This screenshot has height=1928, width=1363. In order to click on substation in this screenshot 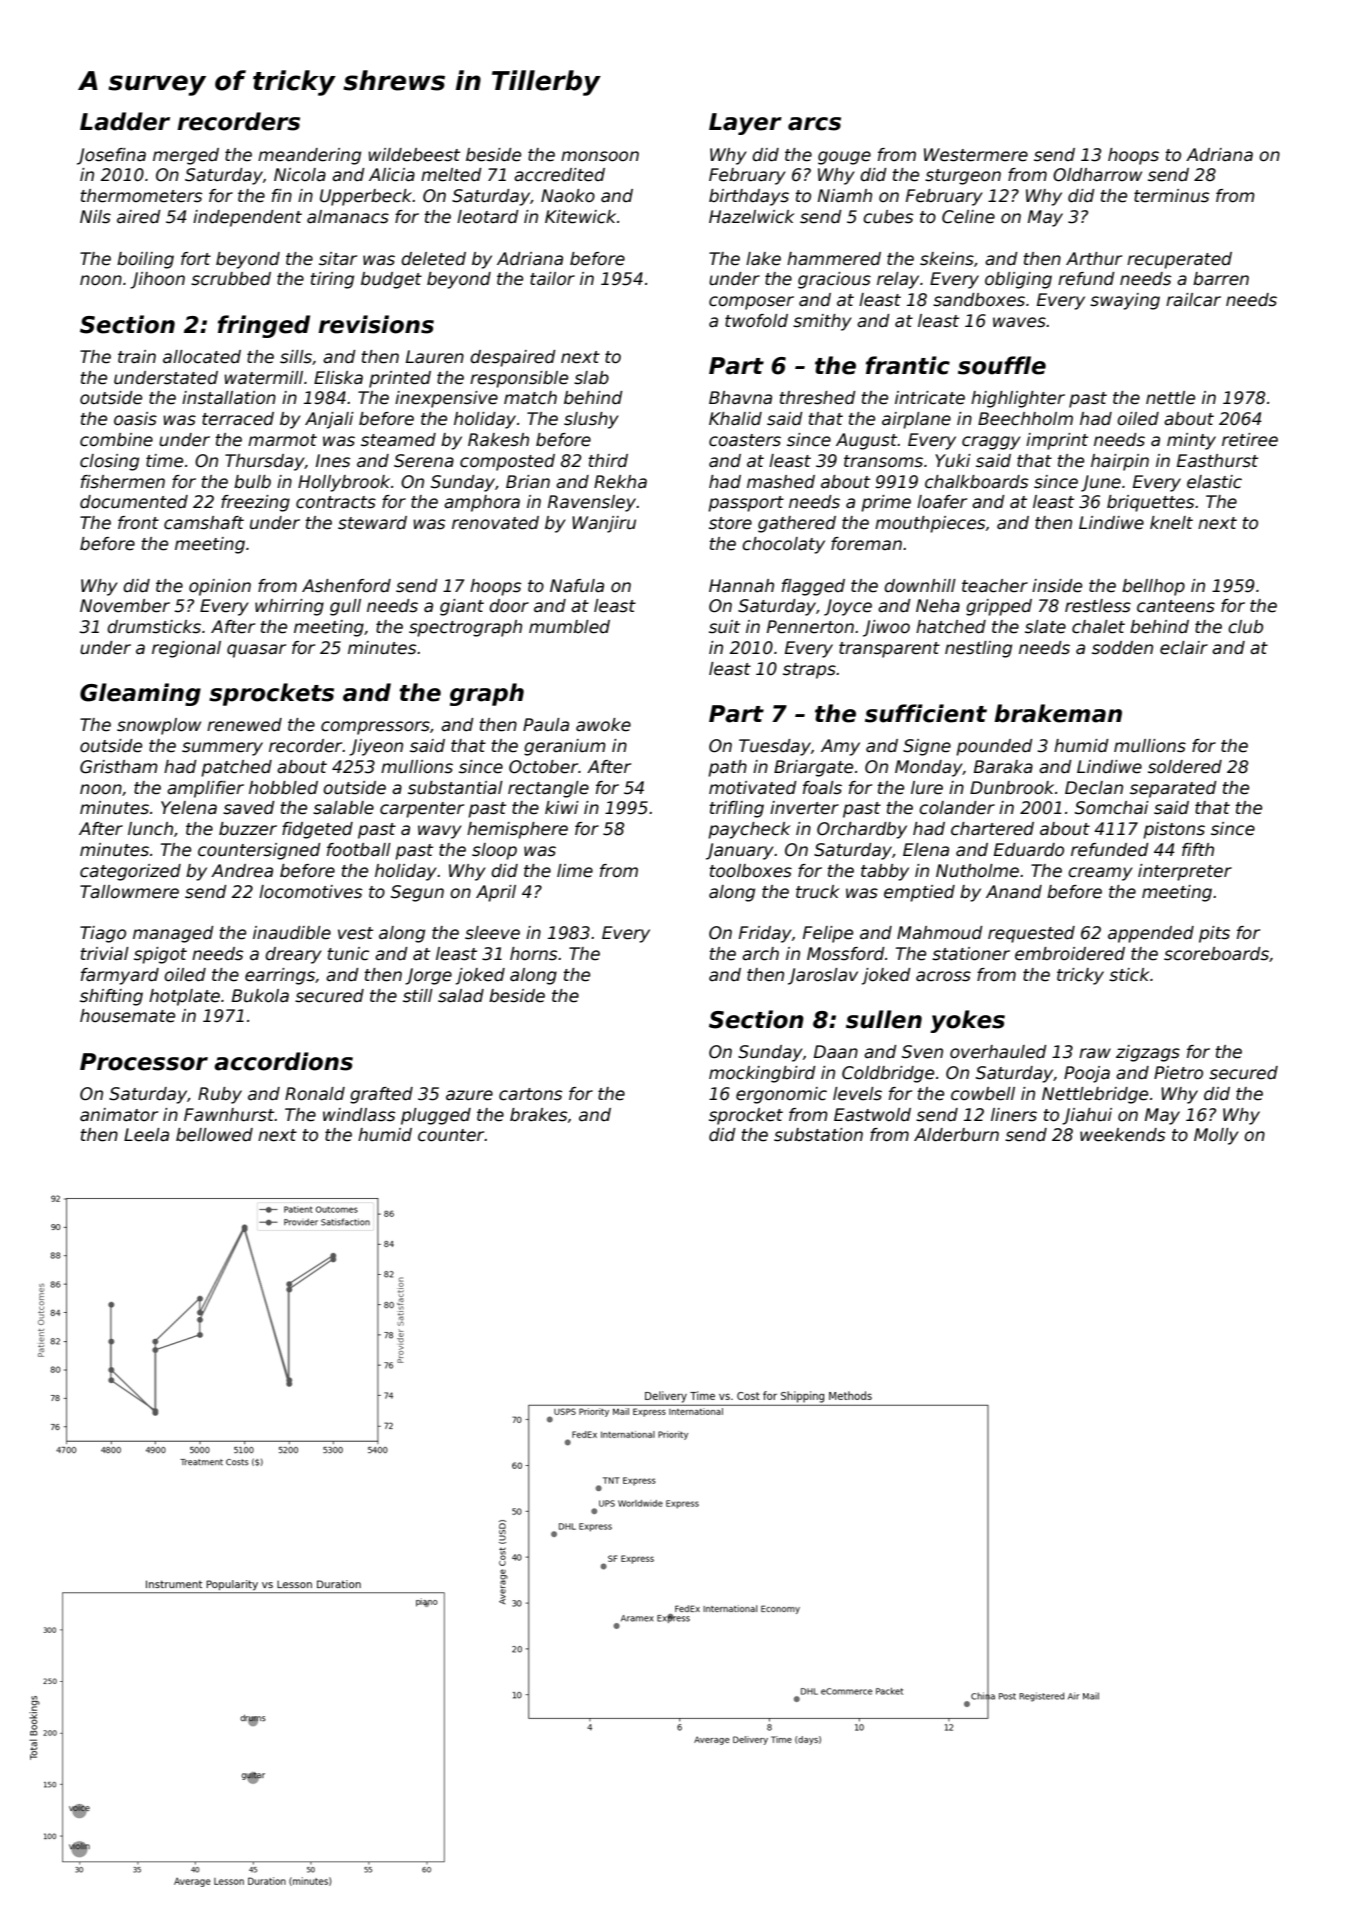, I will do `click(818, 1135)`.
